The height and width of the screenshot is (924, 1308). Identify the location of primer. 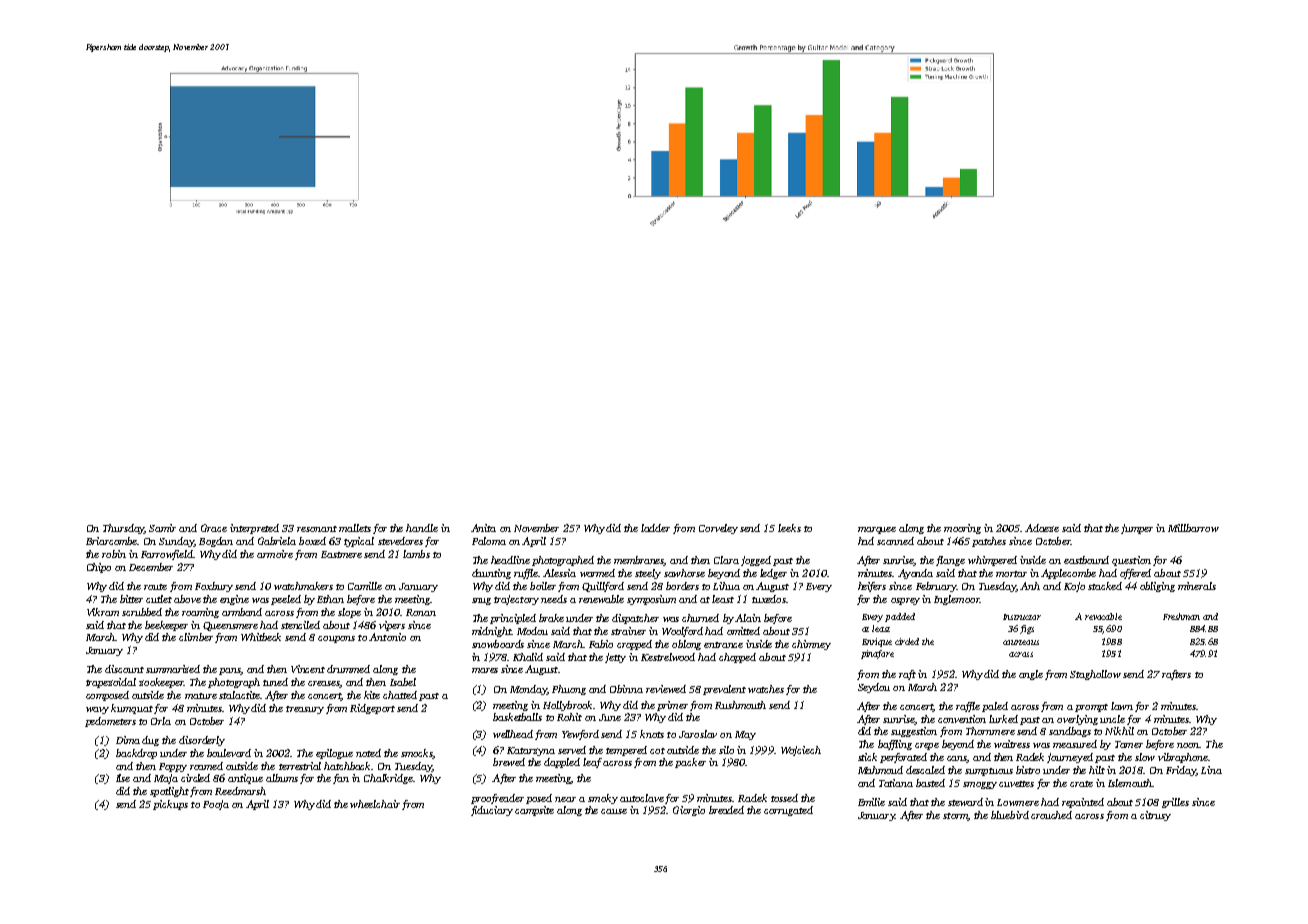
(672, 706).
